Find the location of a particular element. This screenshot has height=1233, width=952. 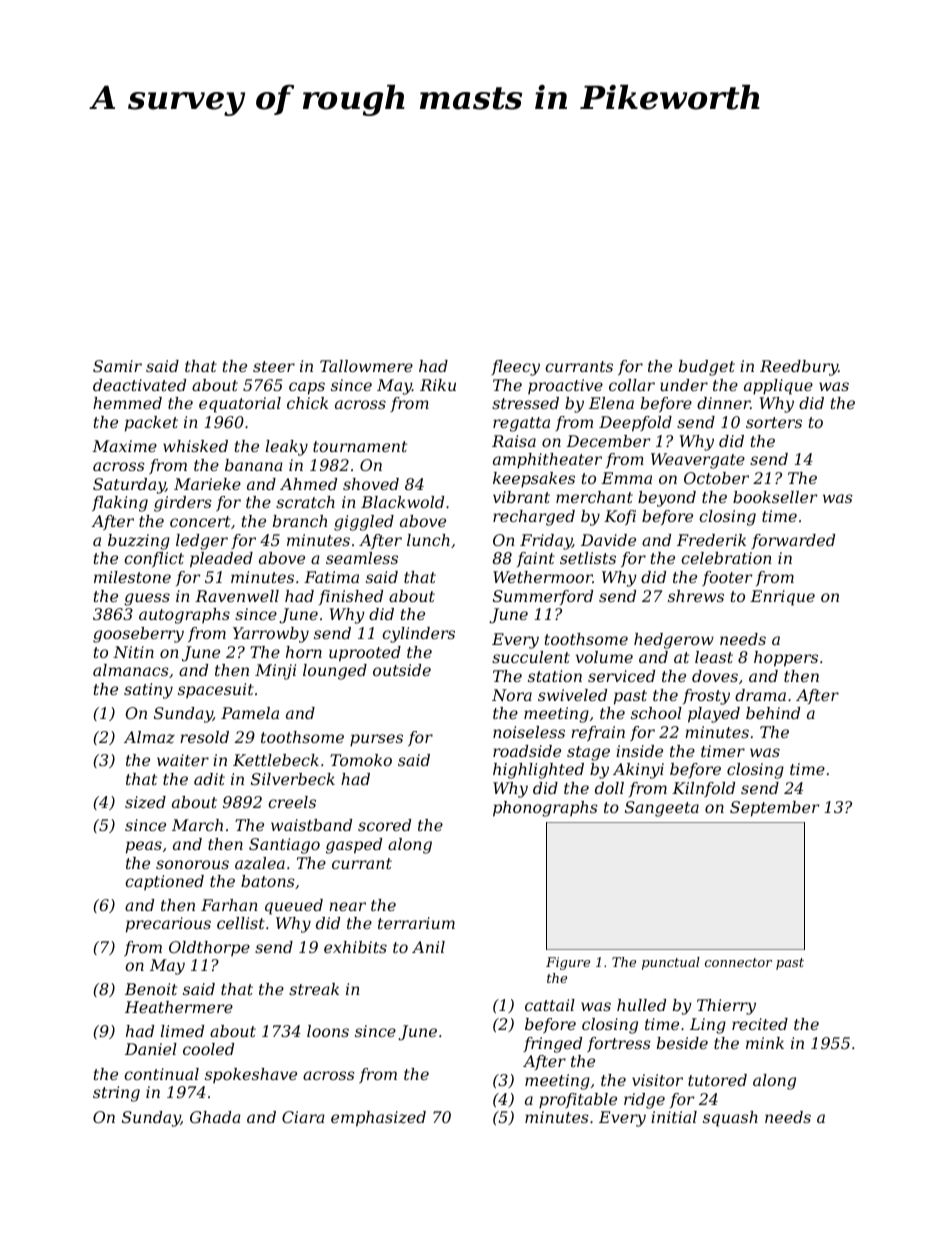

mink is located at coordinates (765, 1043).
